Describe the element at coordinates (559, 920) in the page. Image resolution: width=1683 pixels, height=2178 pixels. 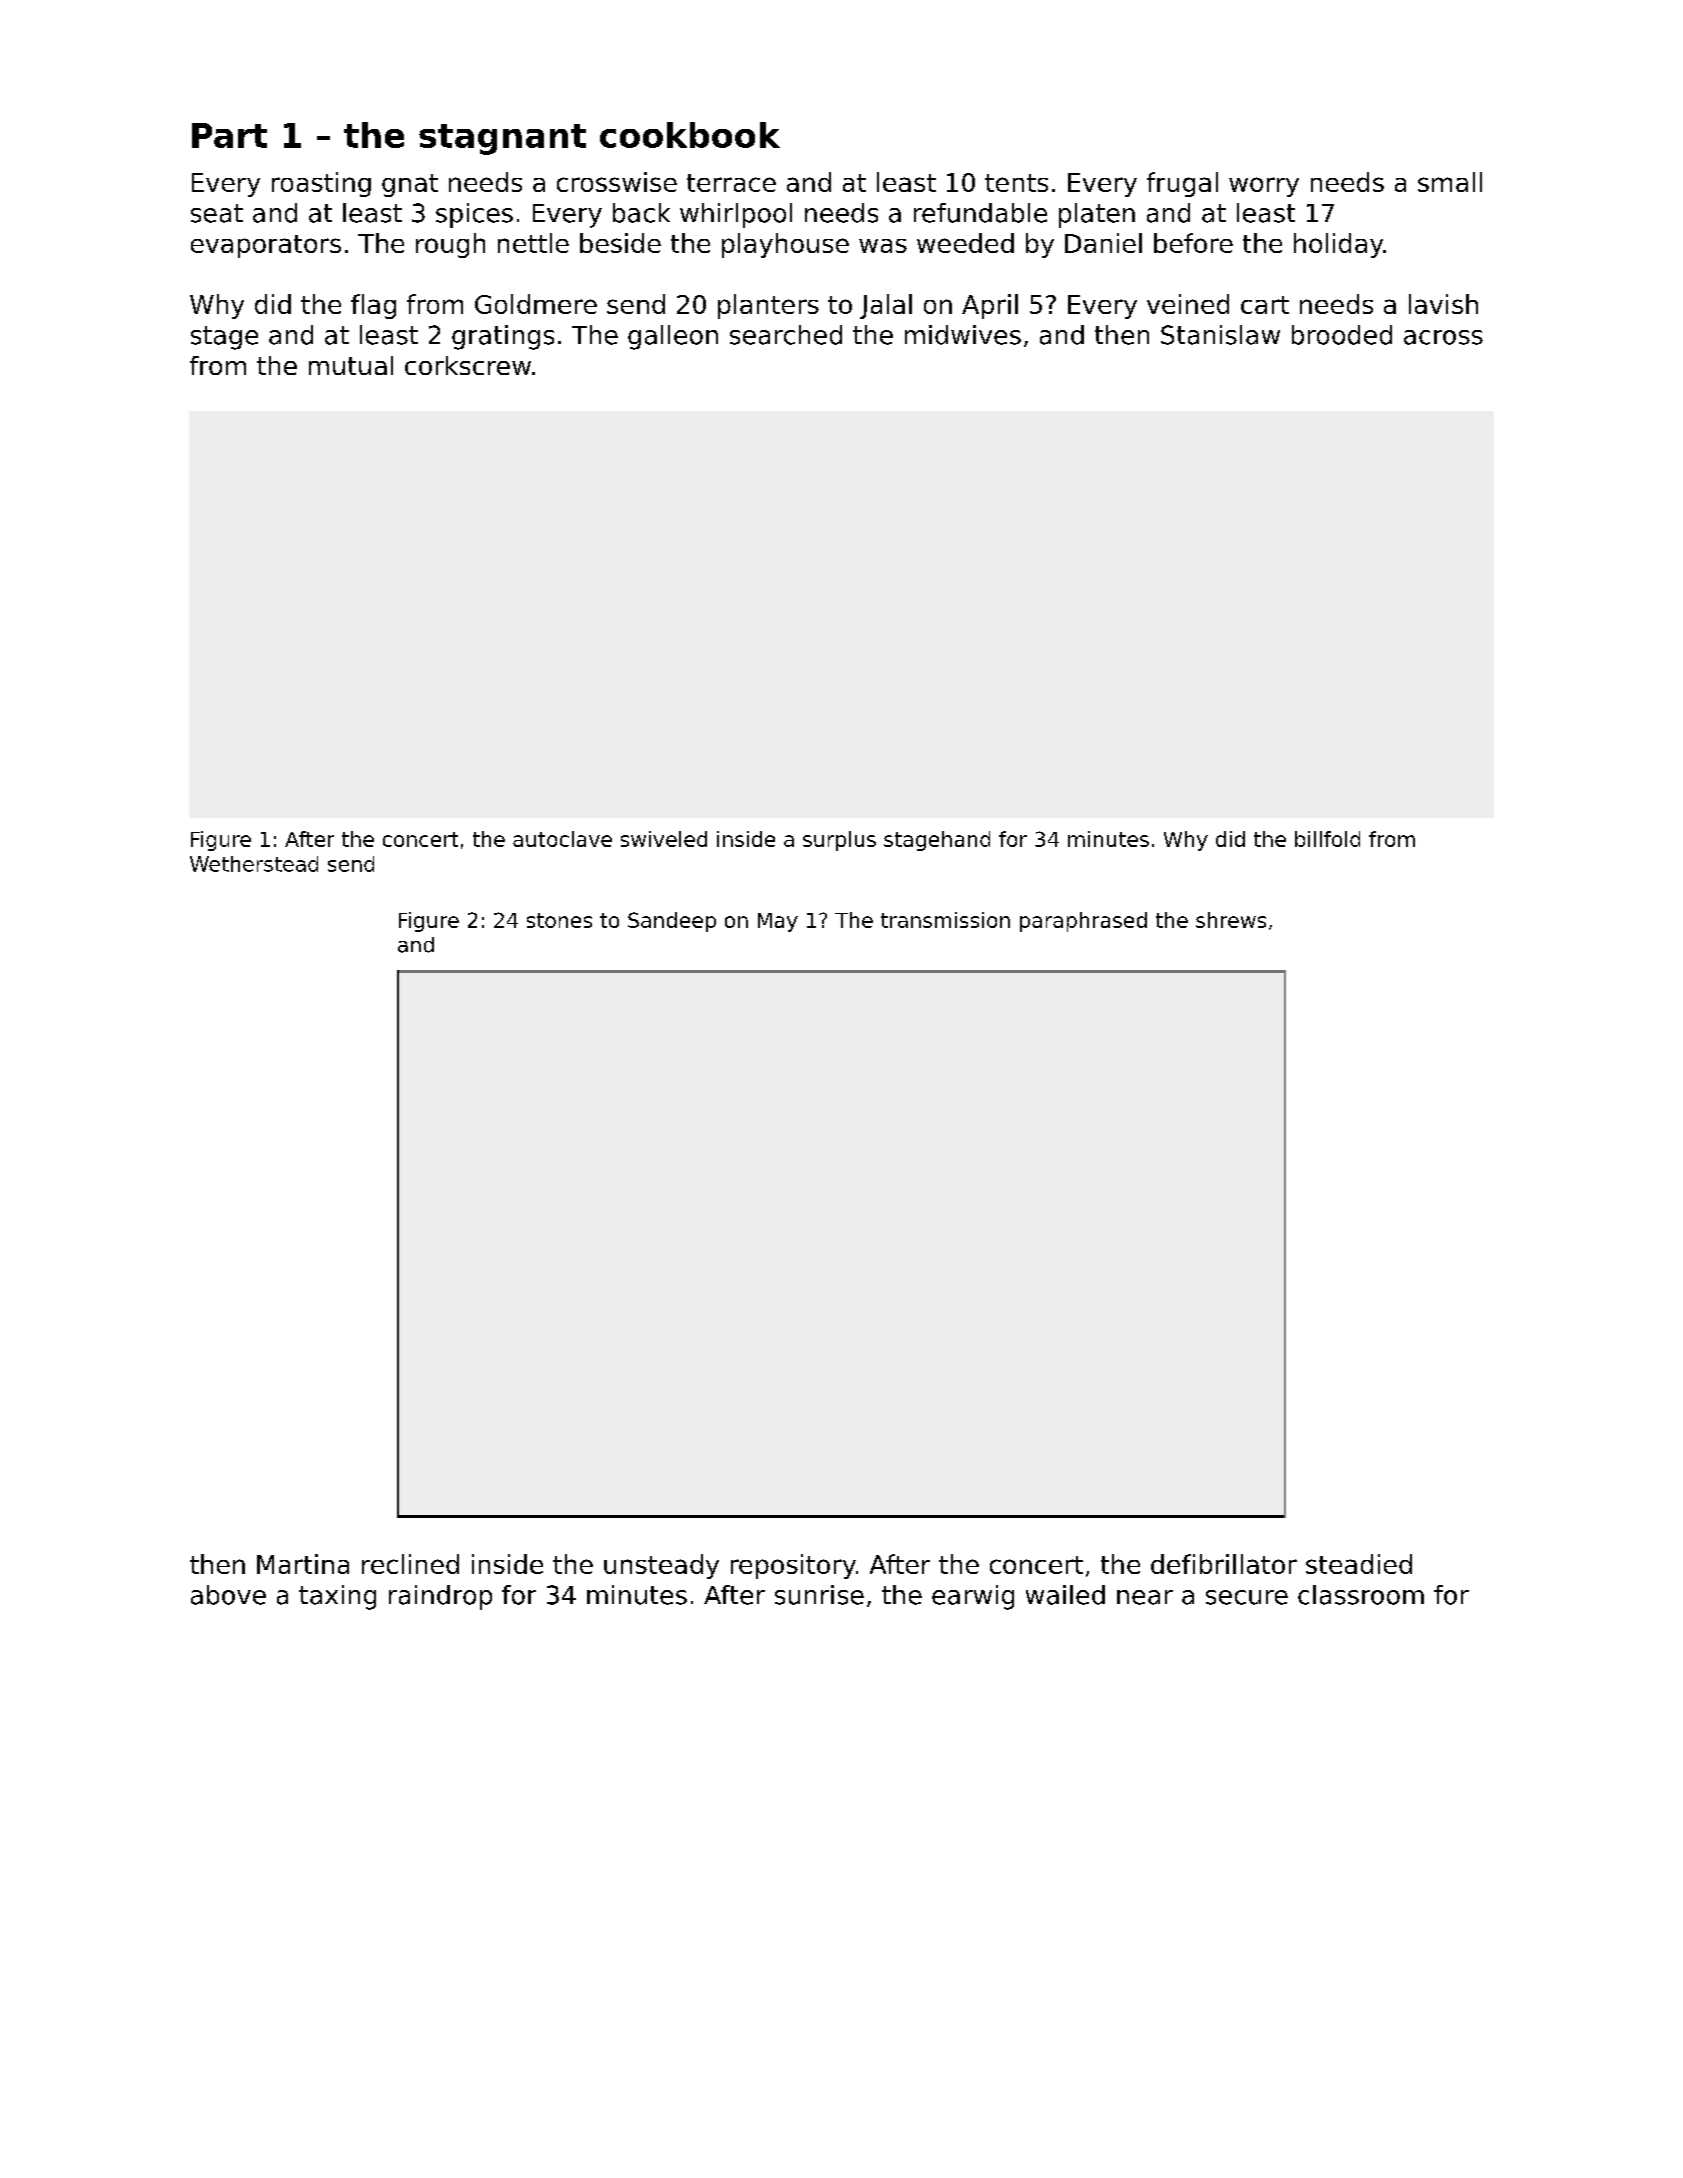
I see `stones` at that location.
